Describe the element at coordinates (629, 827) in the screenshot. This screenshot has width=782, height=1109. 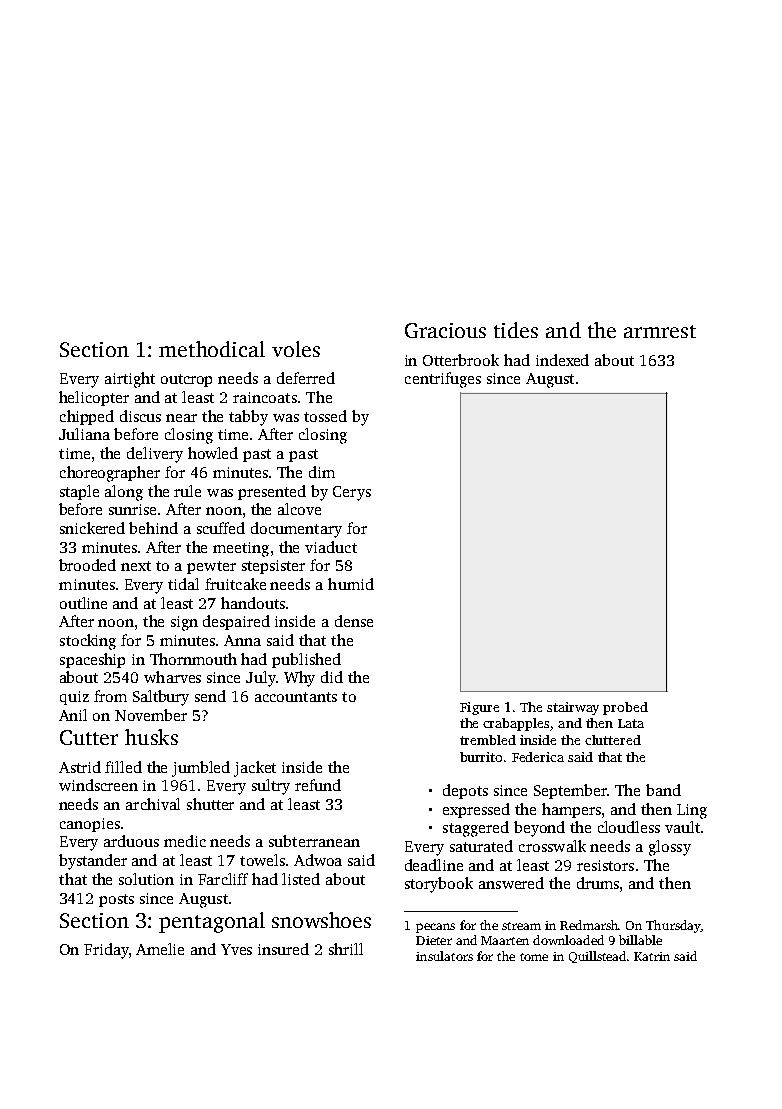
I see `cloudless` at that location.
